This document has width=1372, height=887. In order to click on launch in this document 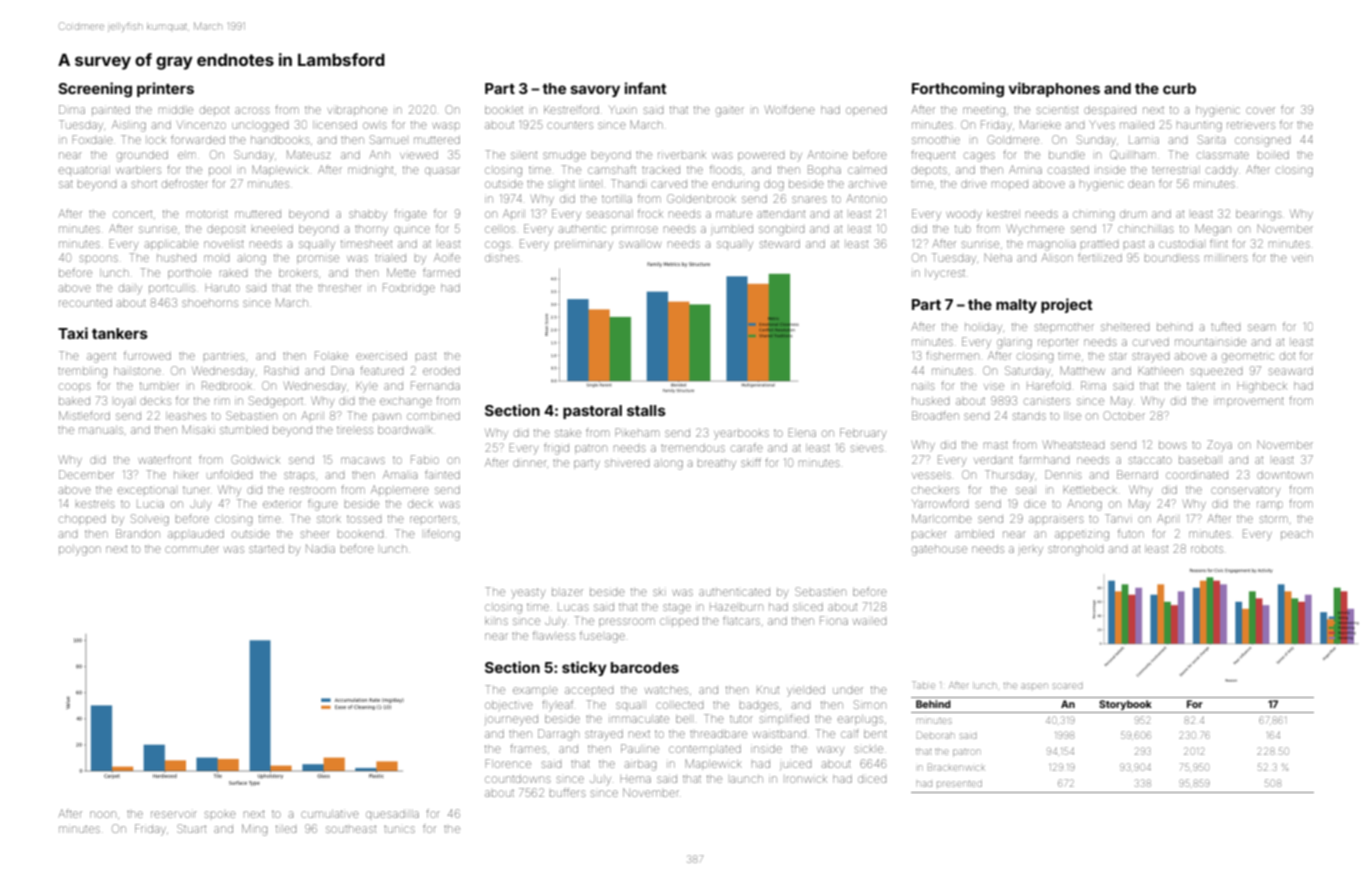, I will do `click(747, 779)`.
